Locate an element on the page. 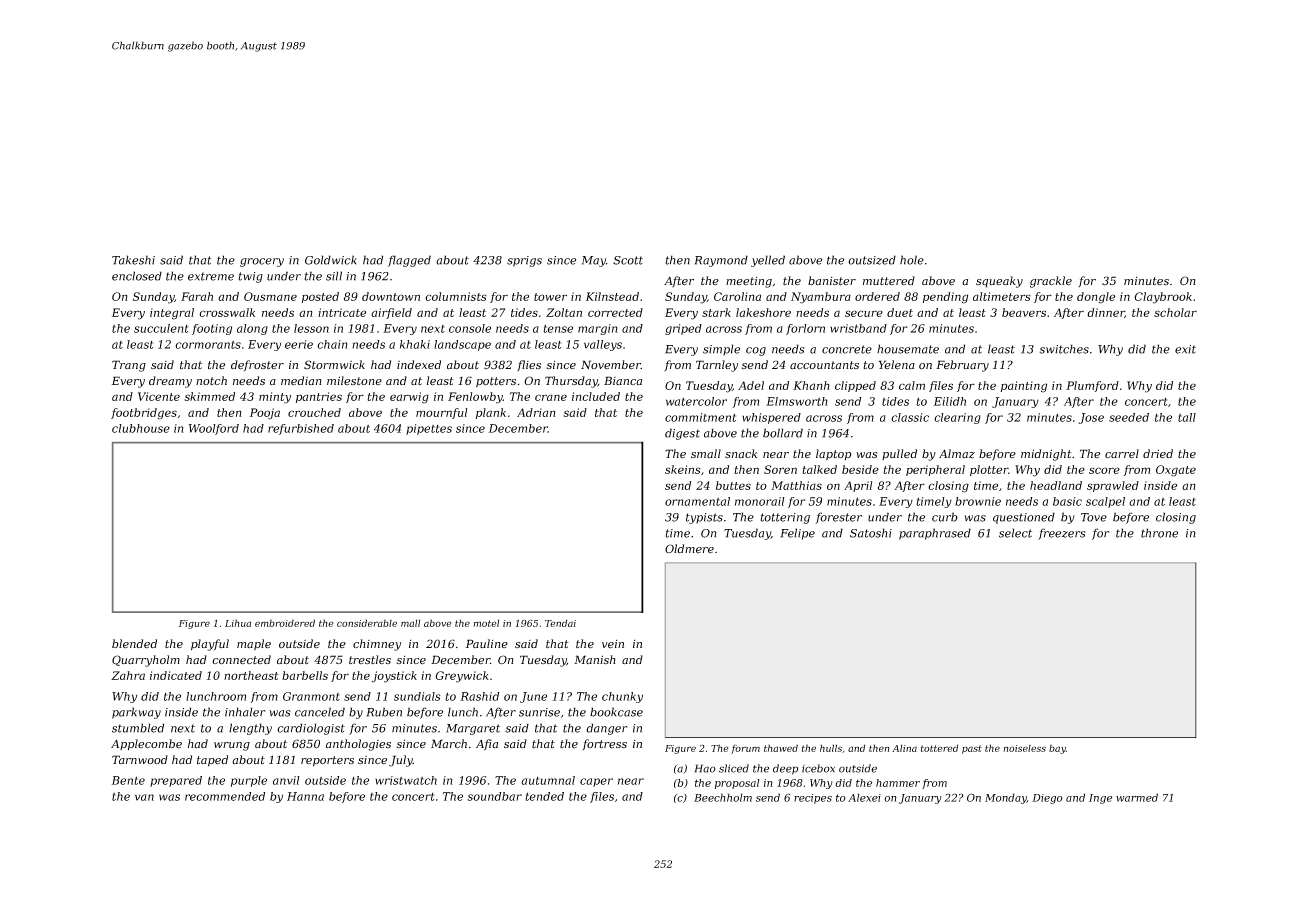 This document has height=924, width=1308. sprigs is located at coordinates (524, 261).
